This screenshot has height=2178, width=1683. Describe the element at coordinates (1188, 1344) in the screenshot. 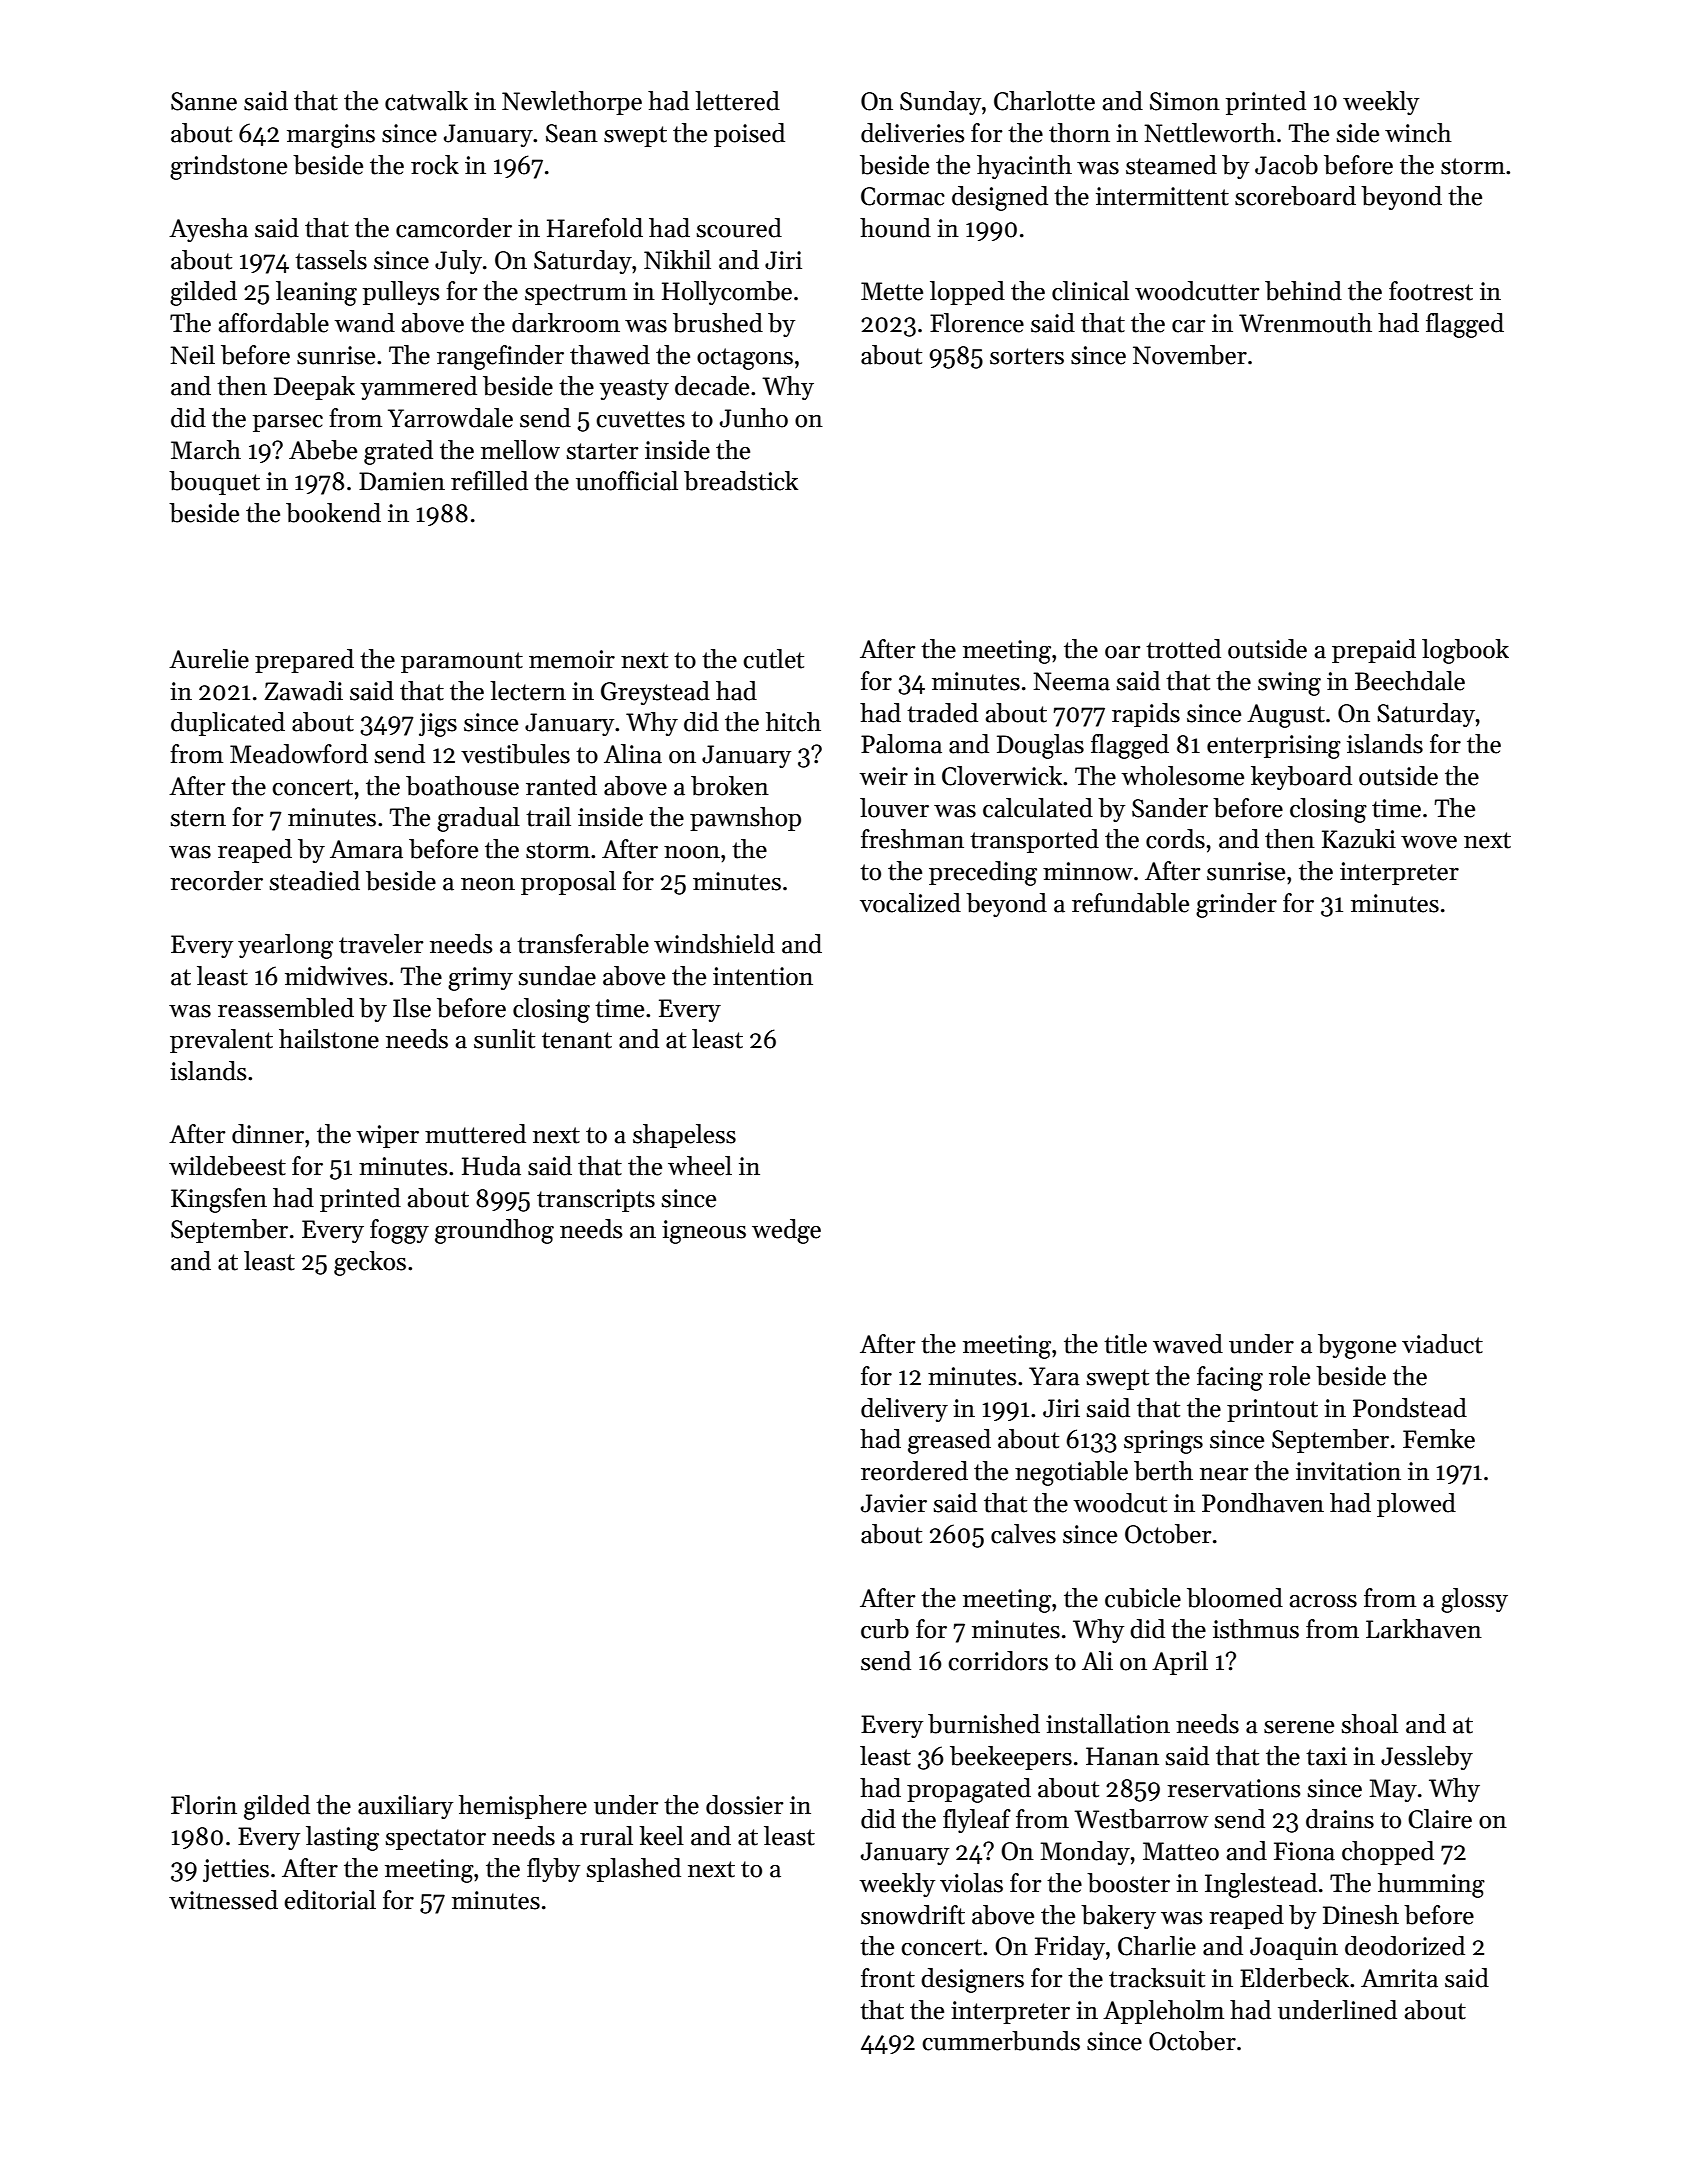

I see `waved` at that location.
